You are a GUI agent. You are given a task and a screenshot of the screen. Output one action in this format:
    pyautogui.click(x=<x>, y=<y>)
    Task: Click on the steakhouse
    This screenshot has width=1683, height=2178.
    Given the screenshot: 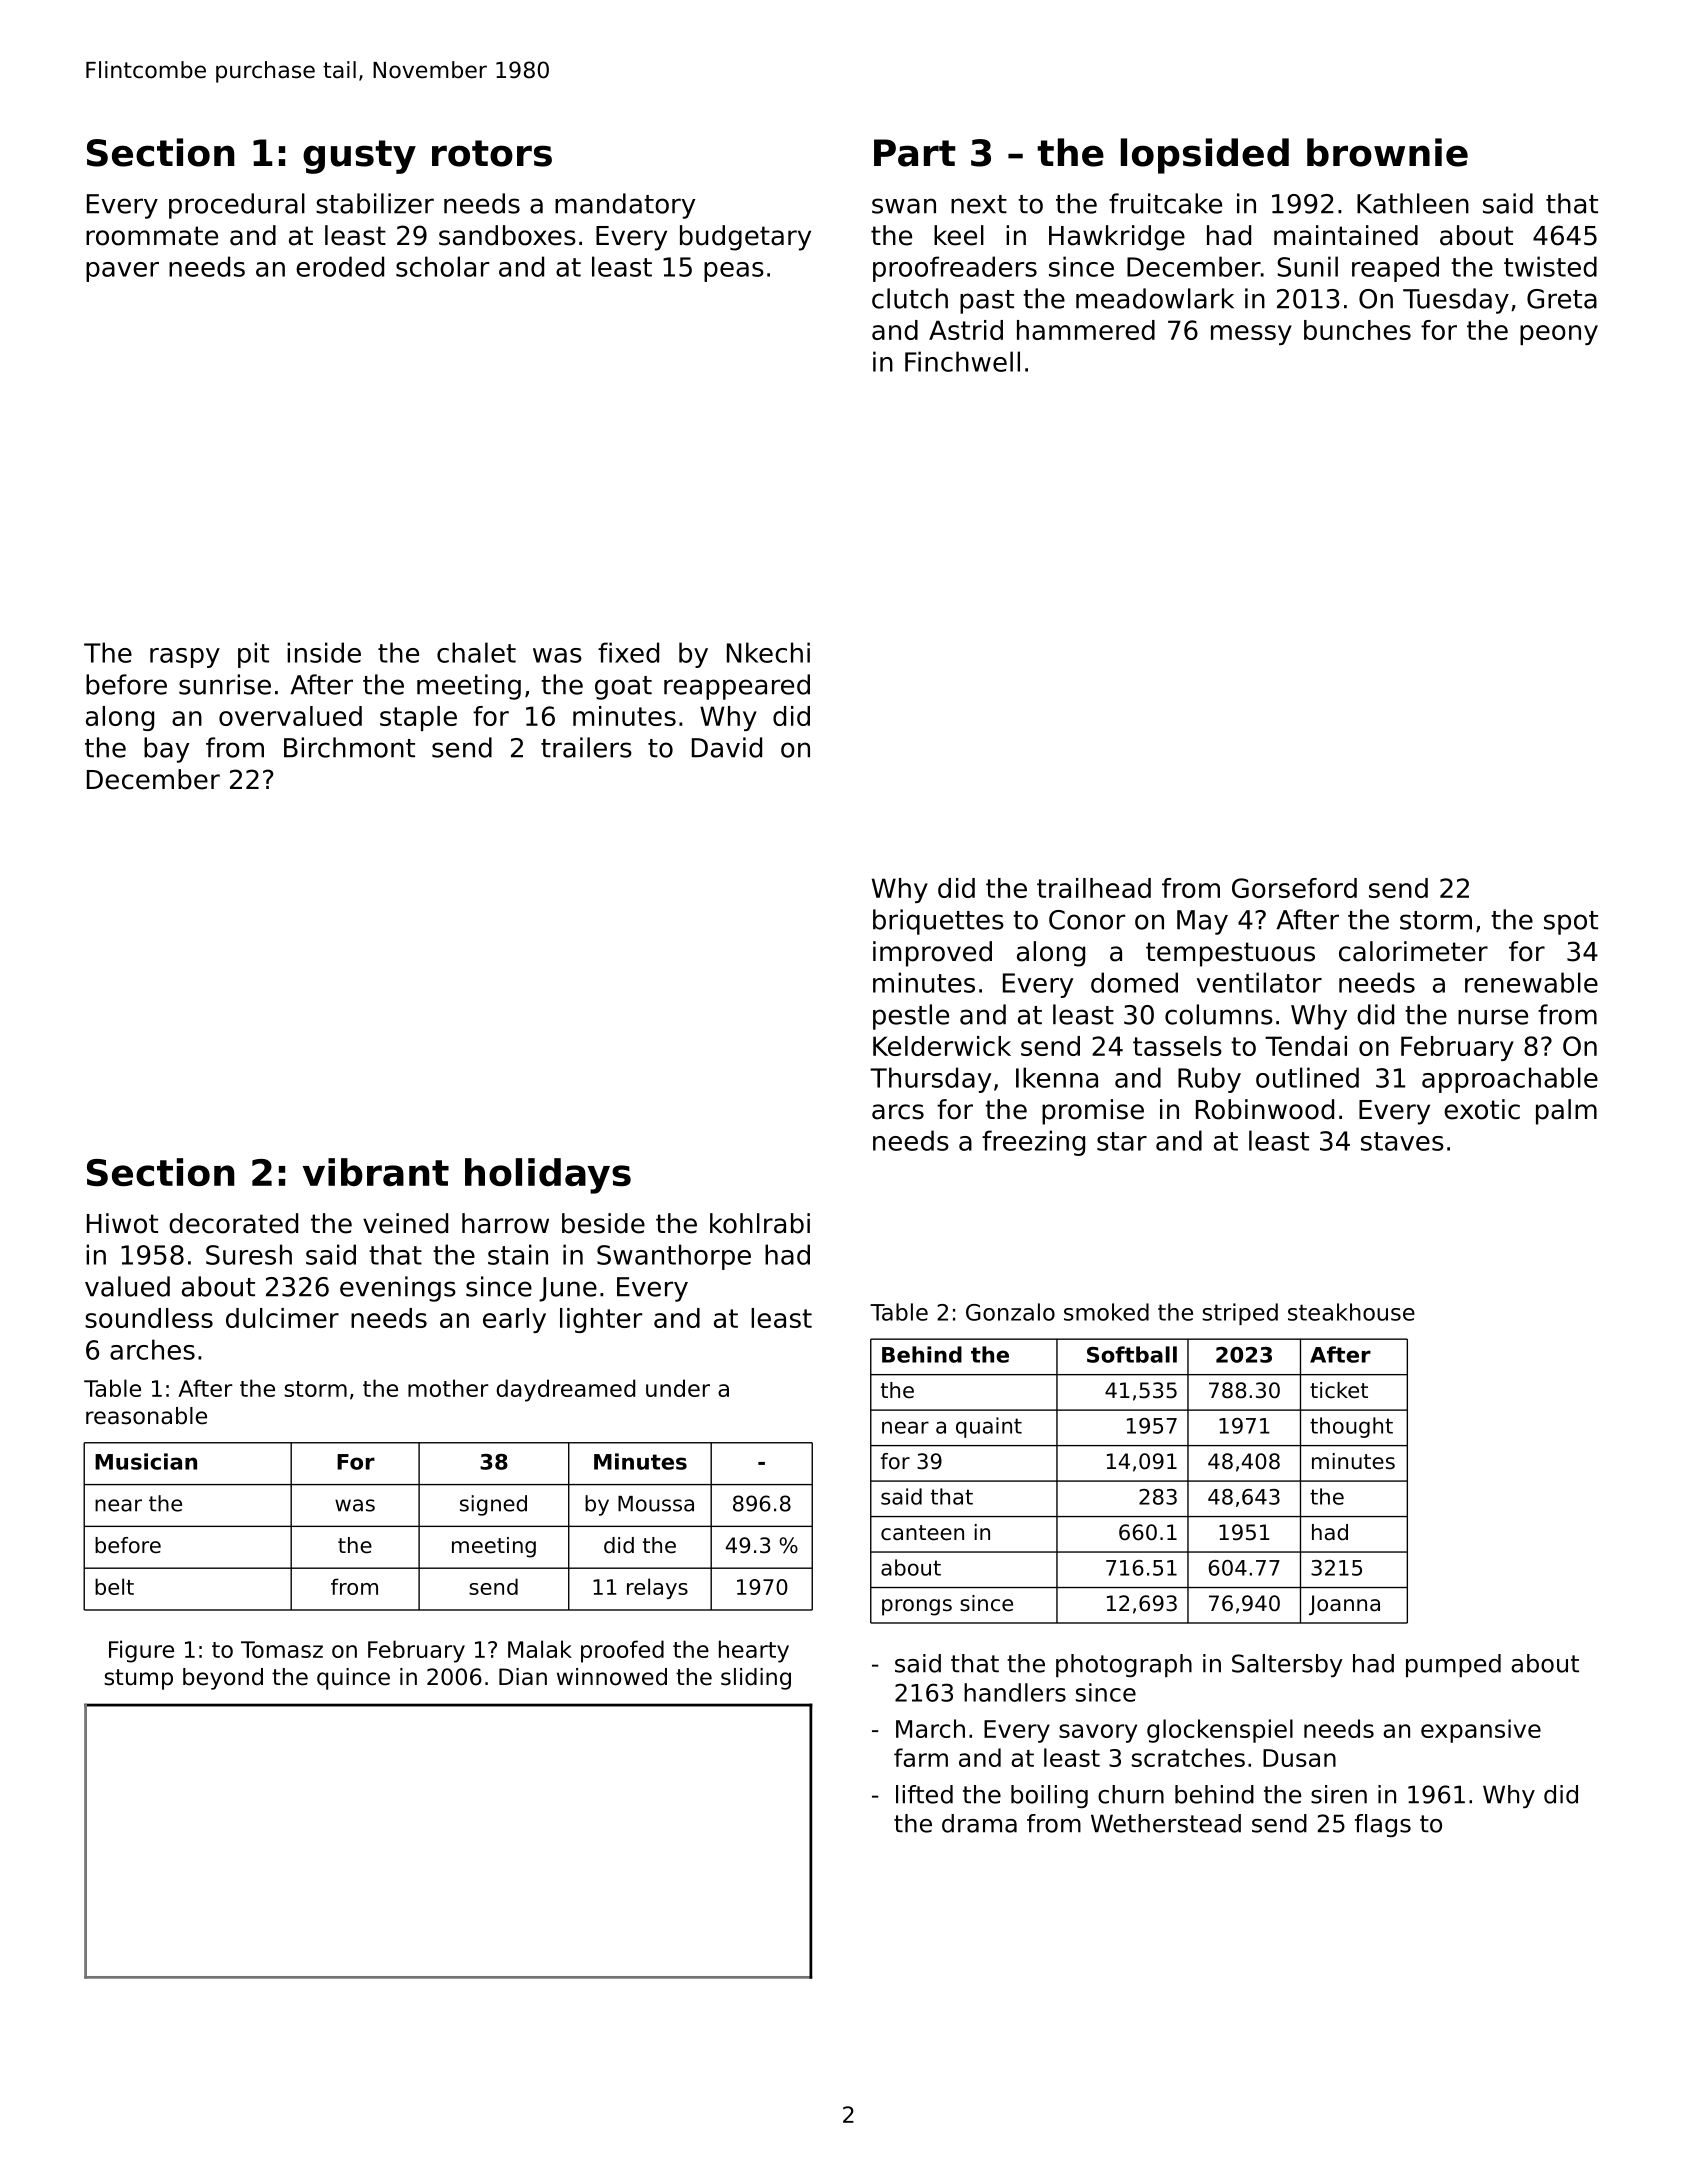 What is the action you would take?
    pyautogui.click(x=1351, y=1312)
